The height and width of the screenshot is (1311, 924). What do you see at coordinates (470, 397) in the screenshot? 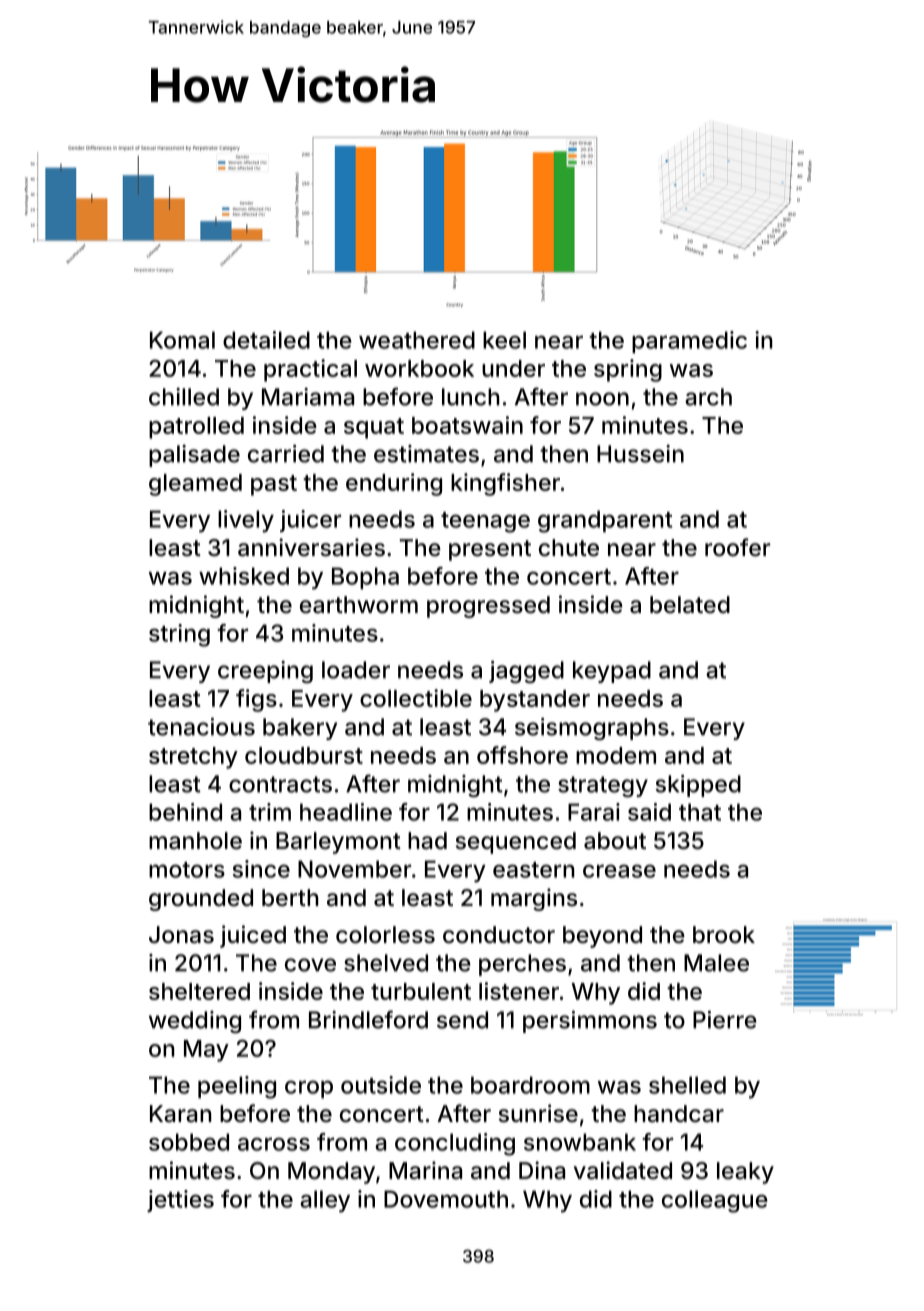
I see `lunch` at bounding box center [470, 397].
